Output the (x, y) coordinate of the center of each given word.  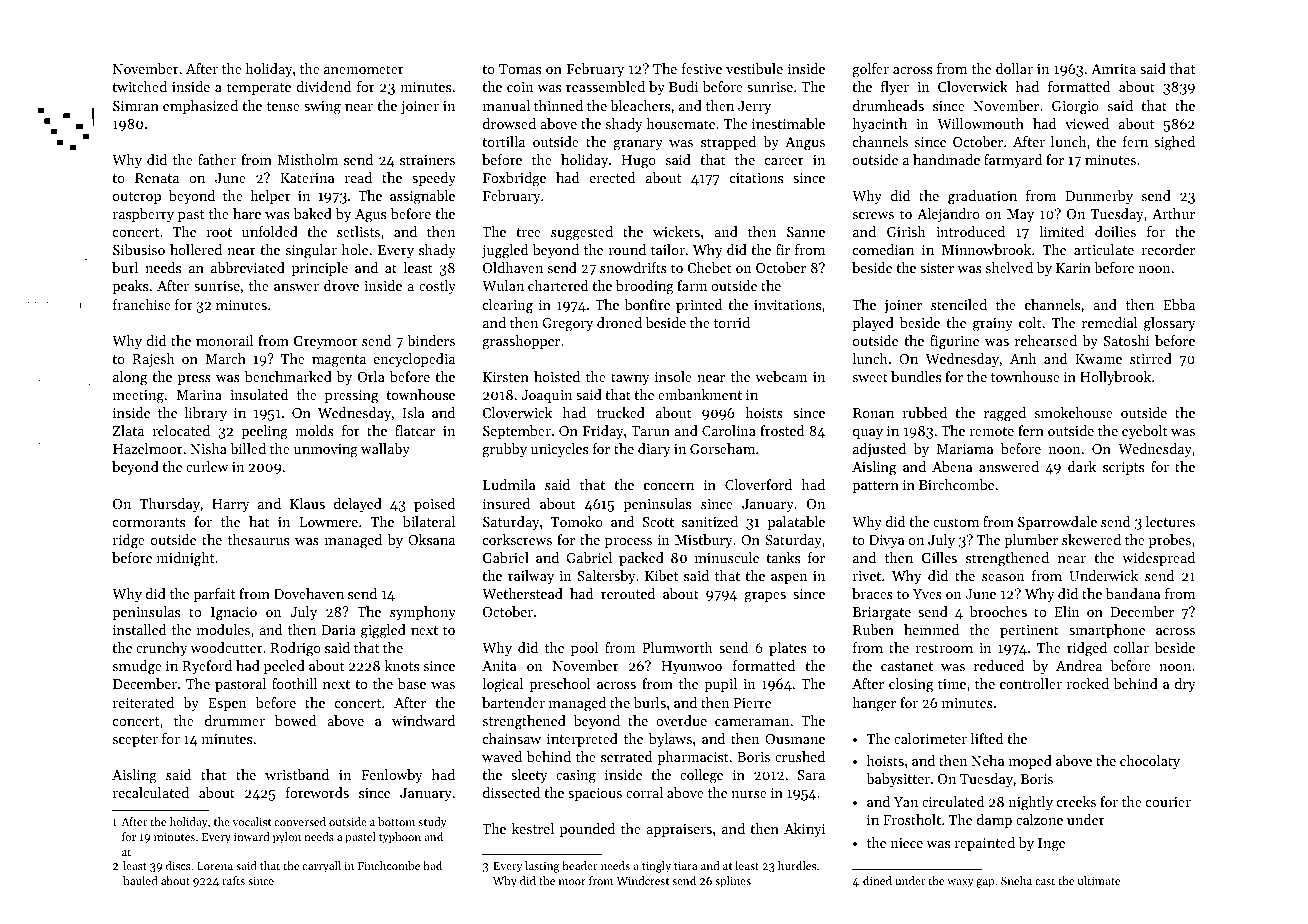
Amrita (1113, 69)
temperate (259, 89)
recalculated (151, 792)
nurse (749, 794)
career (784, 161)
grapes (765, 597)
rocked (1088, 683)
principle (320, 269)
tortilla (503, 141)
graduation (982, 197)
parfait (214, 595)
